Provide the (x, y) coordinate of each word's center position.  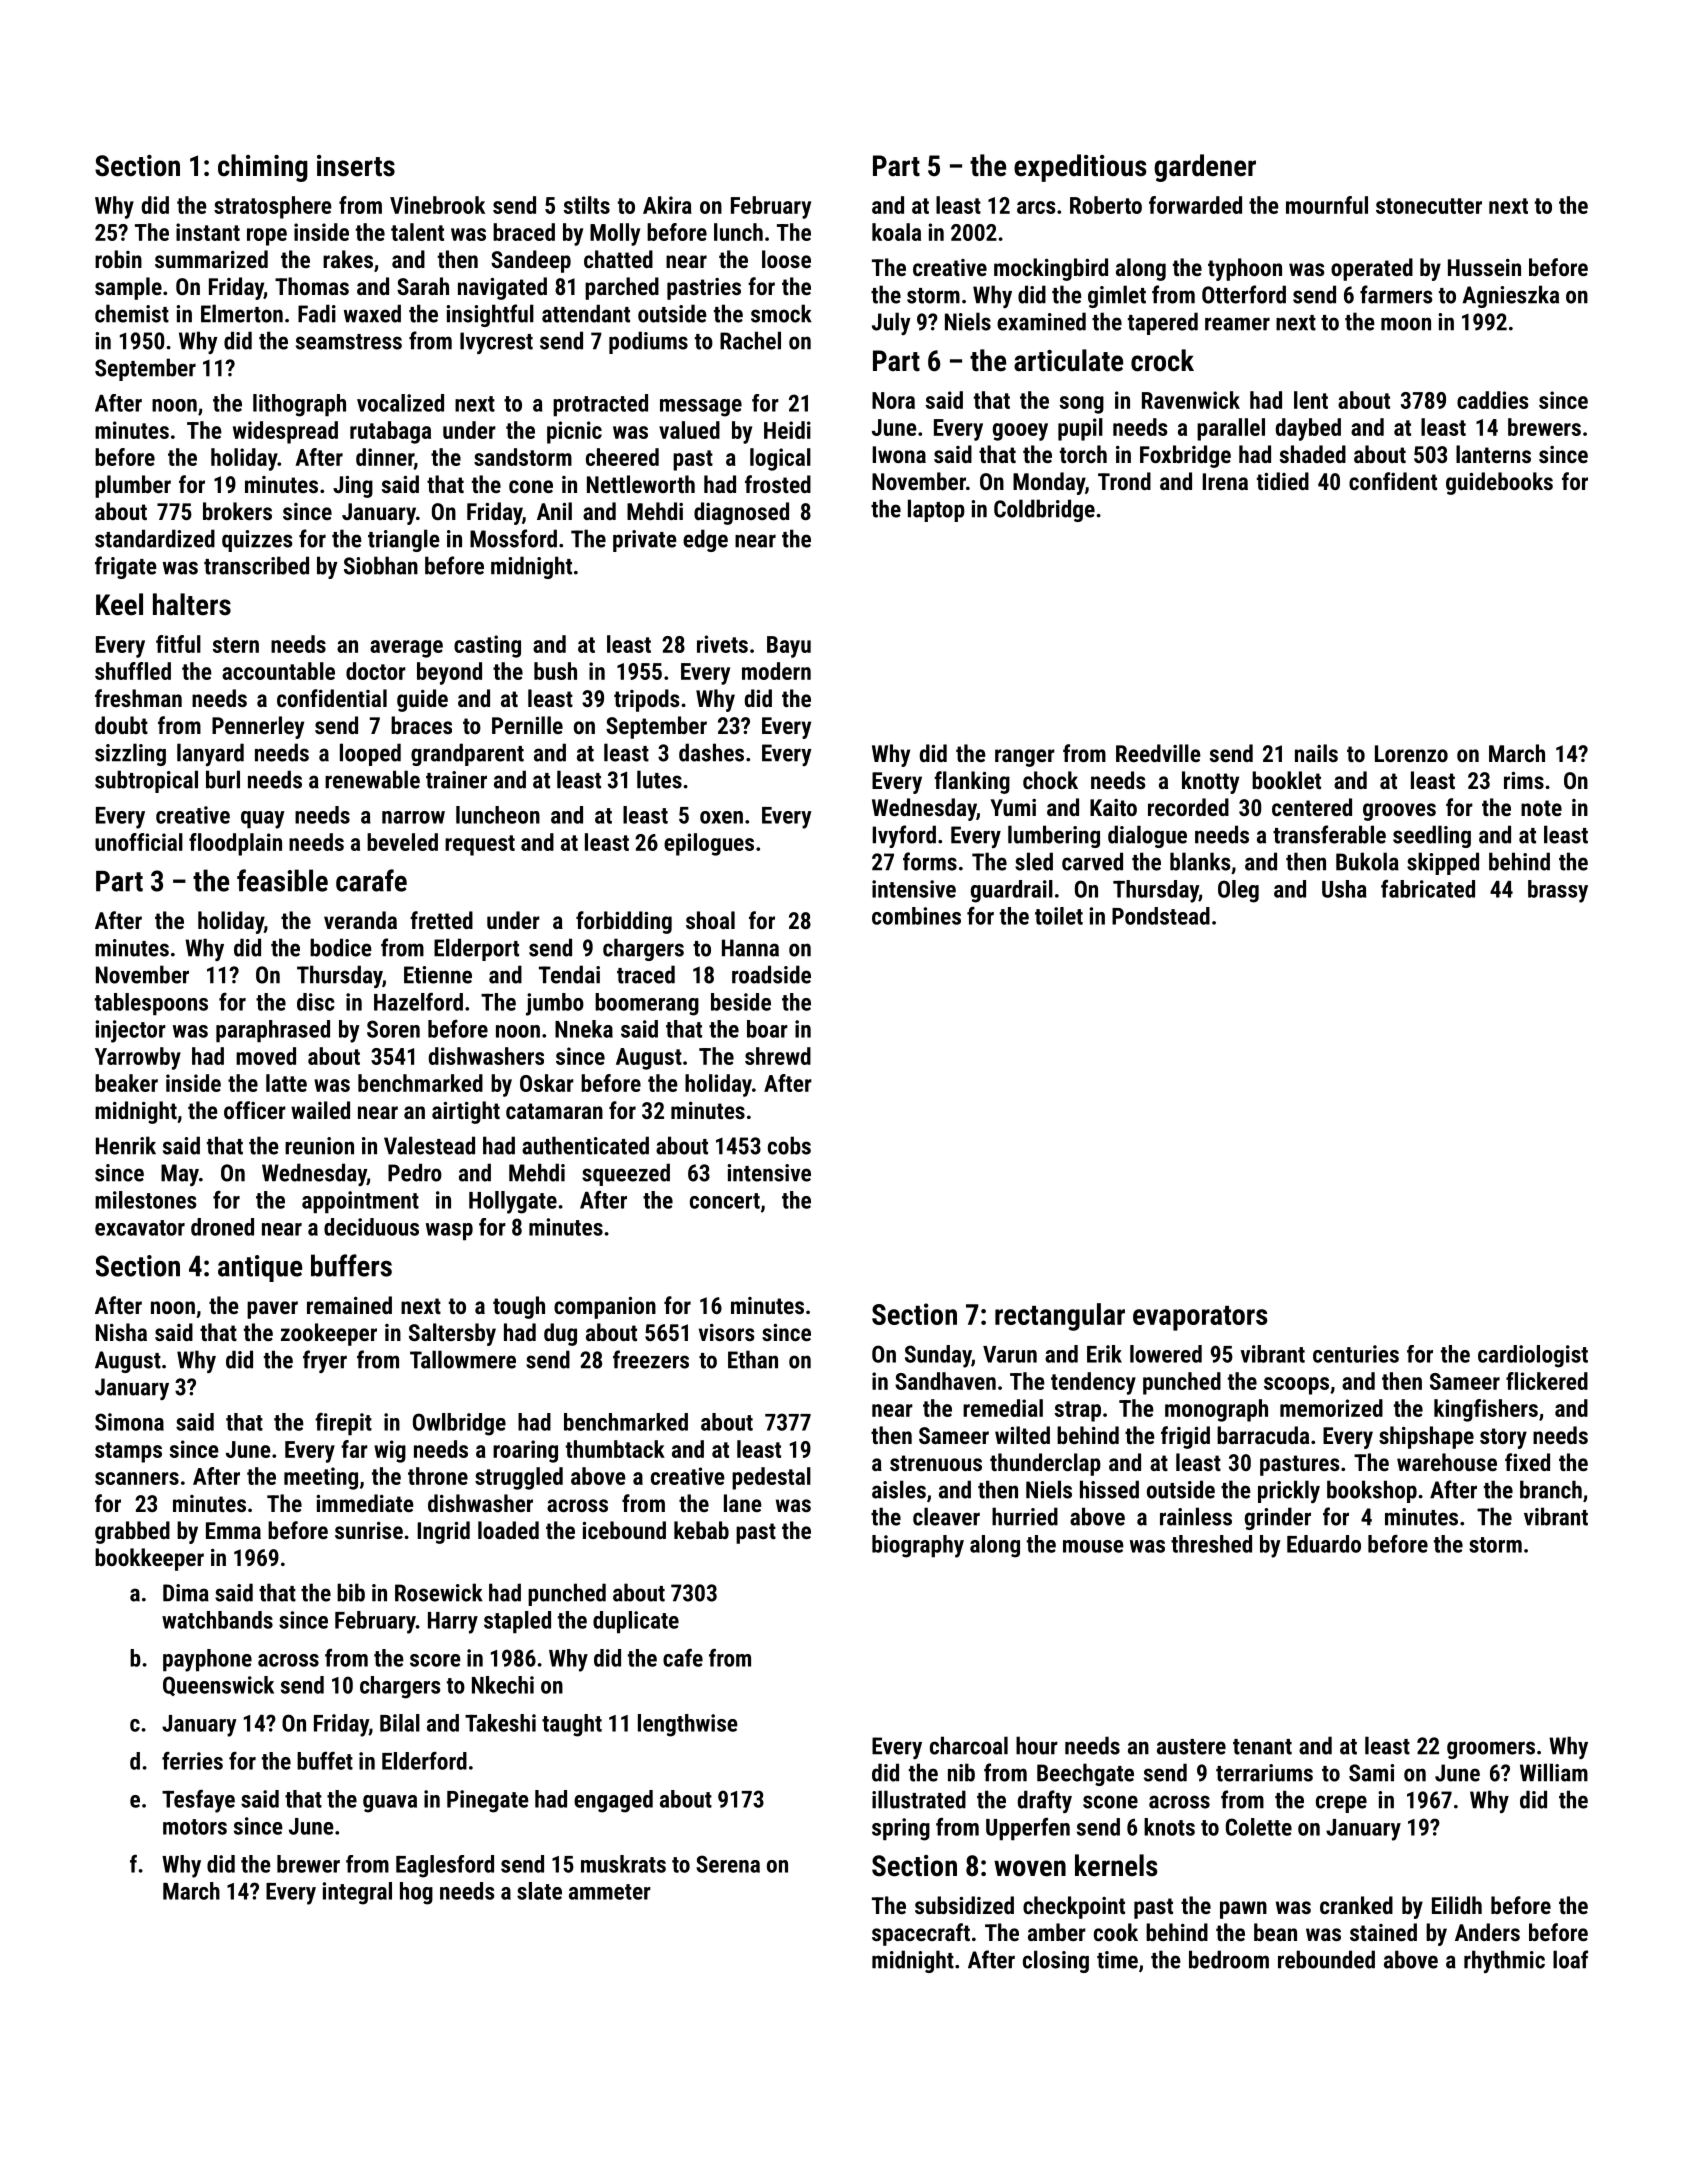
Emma (233, 1530)
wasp (449, 1232)
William (1554, 1772)
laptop (936, 510)
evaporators (1200, 1318)
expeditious (1080, 168)
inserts (356, 166)
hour (1037, 1745)
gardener (1205, 168)
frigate (126, 567)
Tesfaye (198, 1801)
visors (727, 1332)
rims (1524, 780)
